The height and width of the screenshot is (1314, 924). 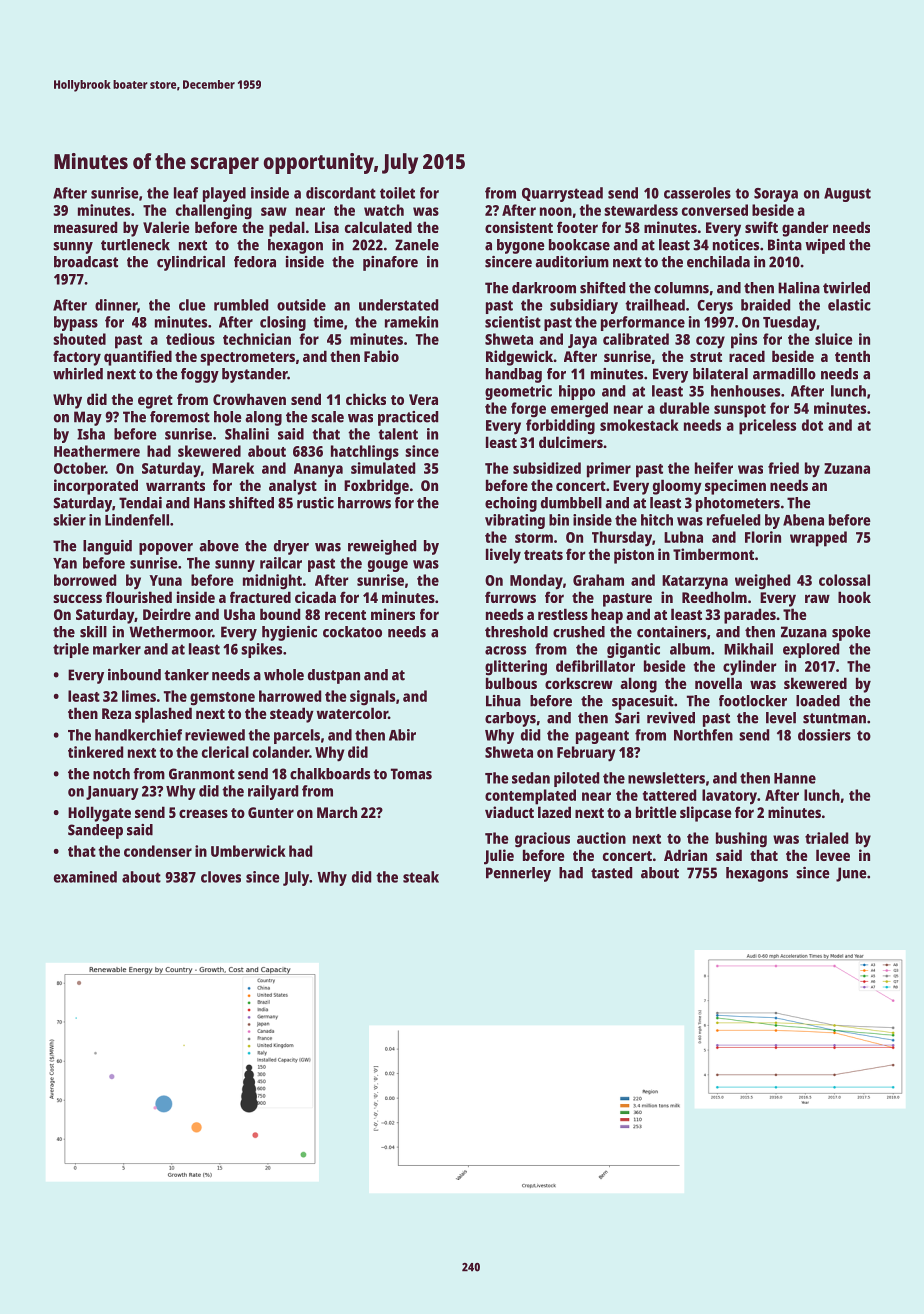 I want to click on forge, so click(x=528, y=410).
